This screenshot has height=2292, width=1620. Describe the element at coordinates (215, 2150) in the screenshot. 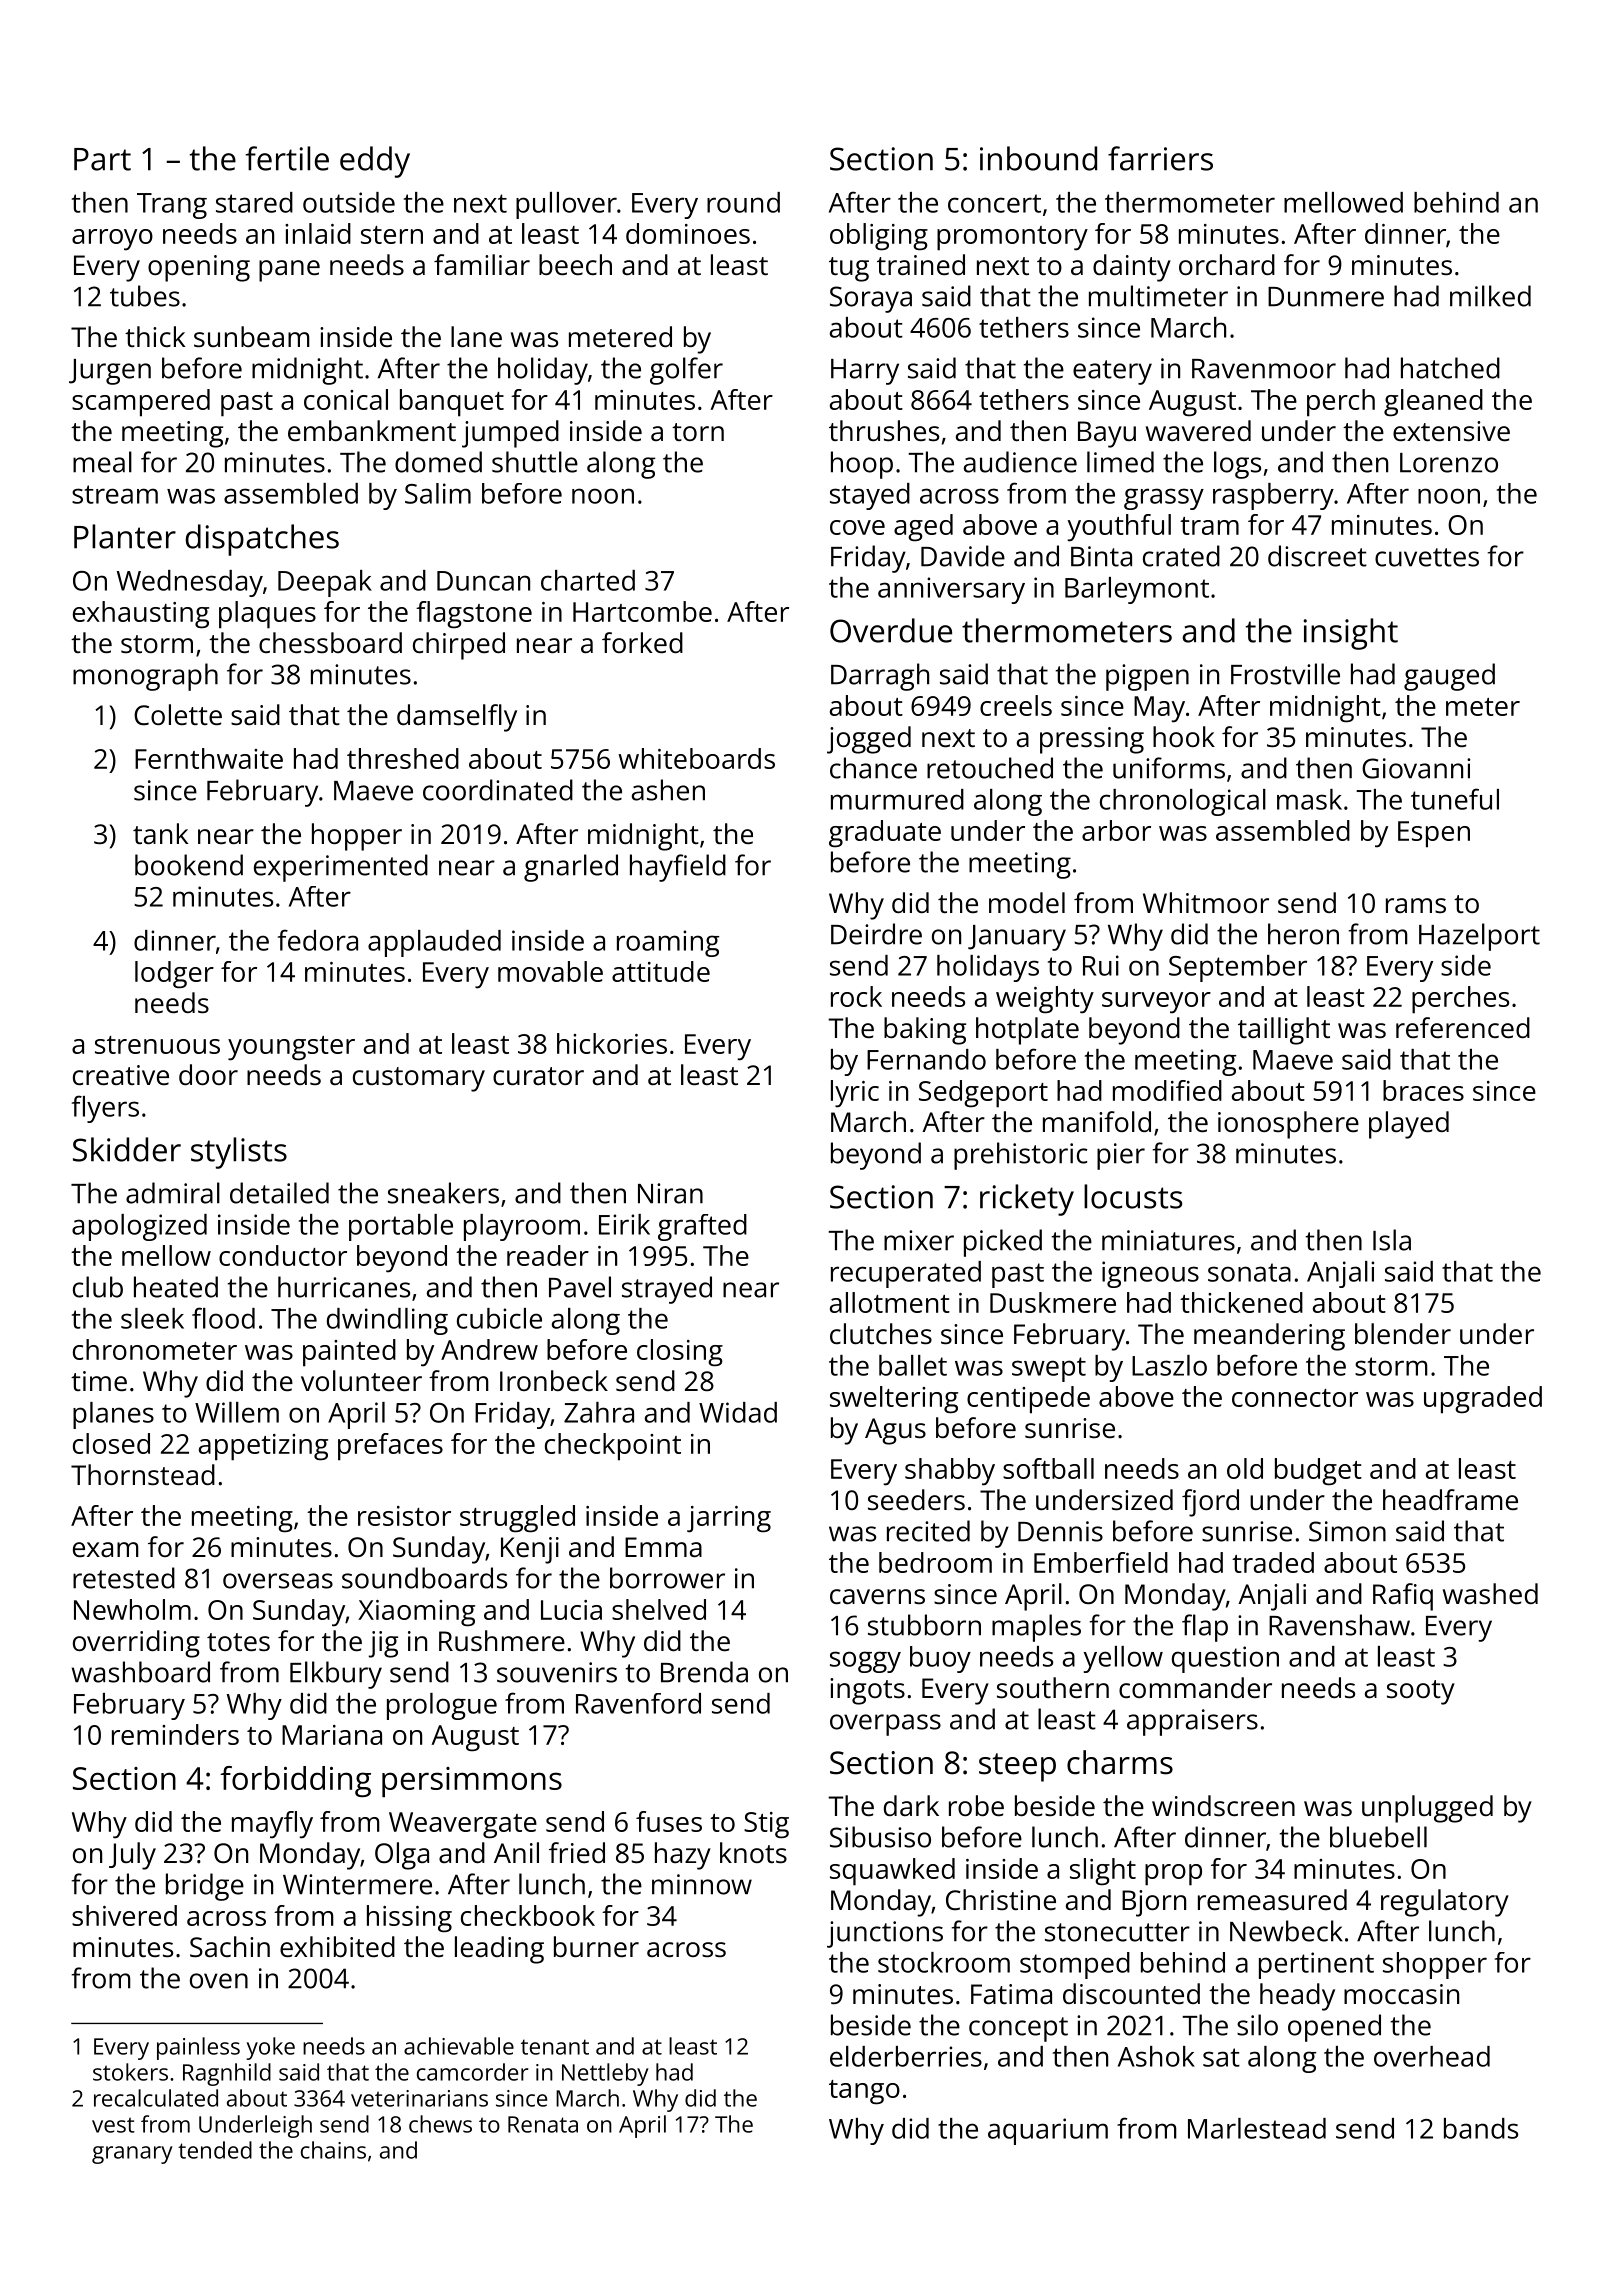

I see `tended` at that location.
